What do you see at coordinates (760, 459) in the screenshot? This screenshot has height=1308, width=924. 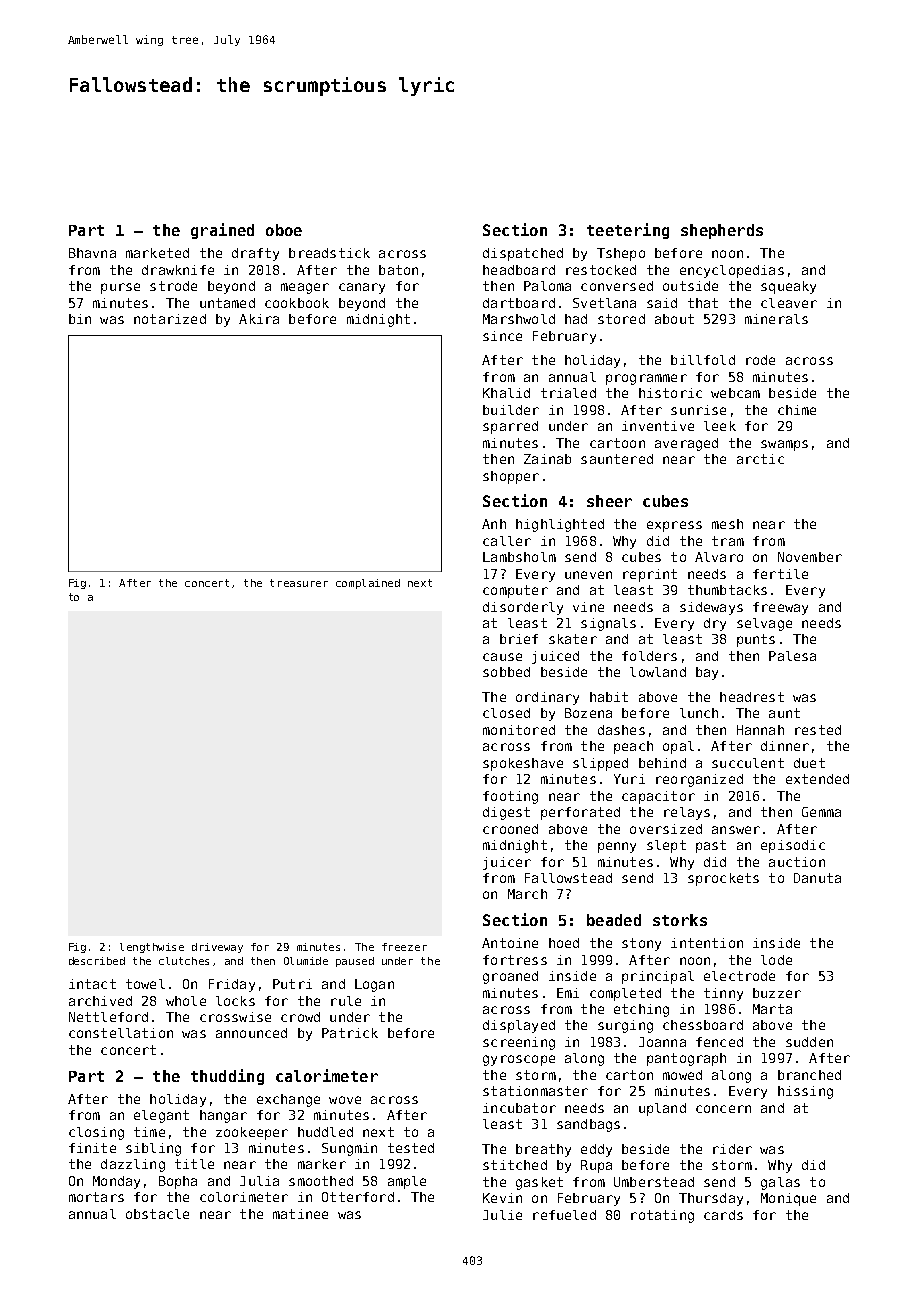 I see `arctic` at bounding box center [760, 459].
